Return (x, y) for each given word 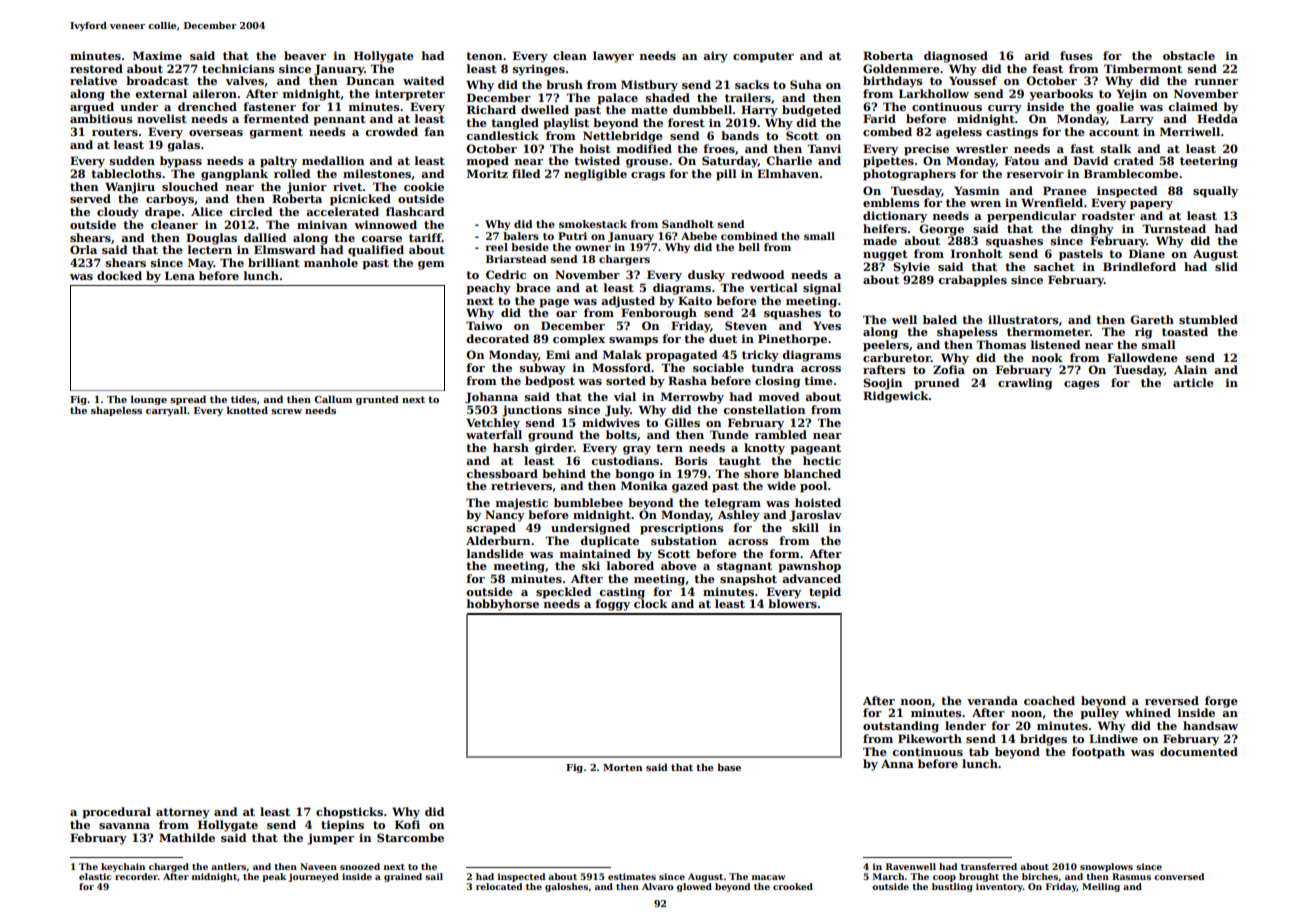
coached (1049, 700)
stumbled (1208, 319)
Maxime (157, 55)
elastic (95, 876)
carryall (166, 411)
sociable (718, 367)
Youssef (973, 80)
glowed (694, 887)
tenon (484, 56)
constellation (764, 409)
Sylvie (911, 268)
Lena (180, 275)
